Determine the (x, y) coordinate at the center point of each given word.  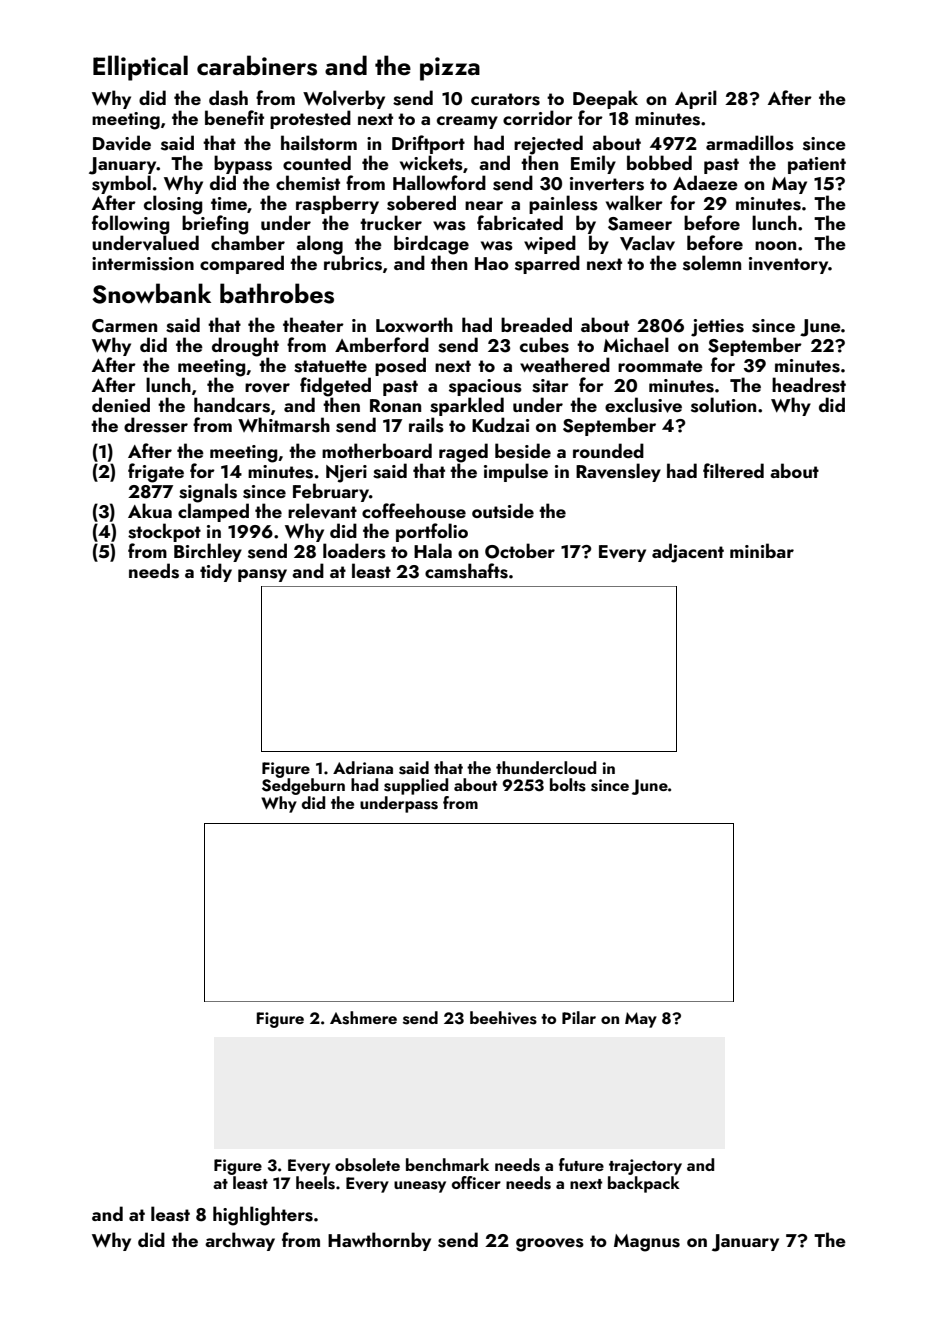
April (696, 99)
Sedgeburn (303, 786)
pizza (450, 69)
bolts (568, 785)
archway (240, 1241)
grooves (550, 1245)
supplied (416, 786)
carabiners (257, 65)
